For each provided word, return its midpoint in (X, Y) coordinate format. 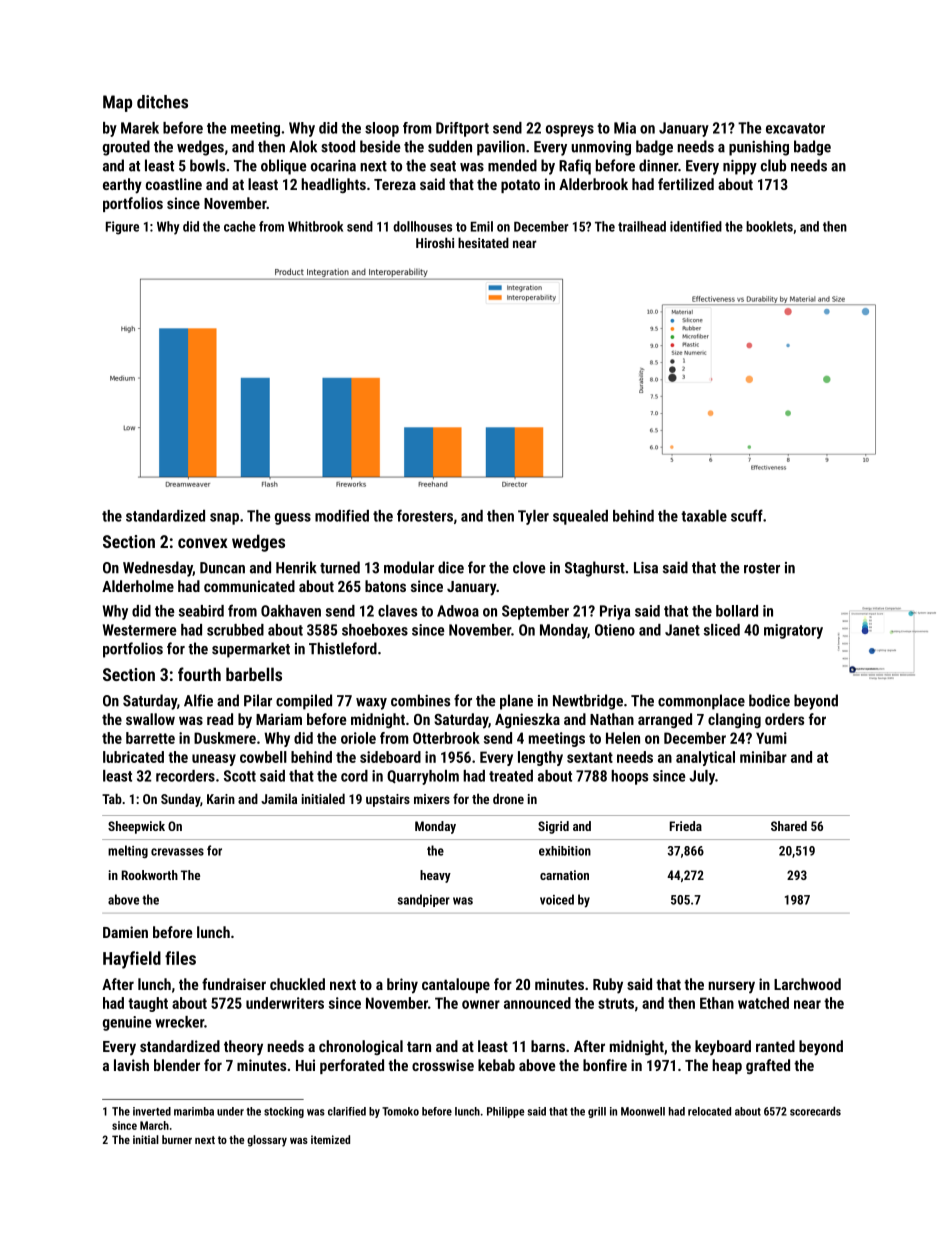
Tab (112, 798)
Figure (122, 228)
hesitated (483, 242)
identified (696, 226)
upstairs (388, 800)
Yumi (771, 738)
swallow (150, 719)
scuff (747, 515)
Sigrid (553, 827)
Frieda (686, 826)
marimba (194, 1111)
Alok (303, 146)
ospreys (570, 131)
